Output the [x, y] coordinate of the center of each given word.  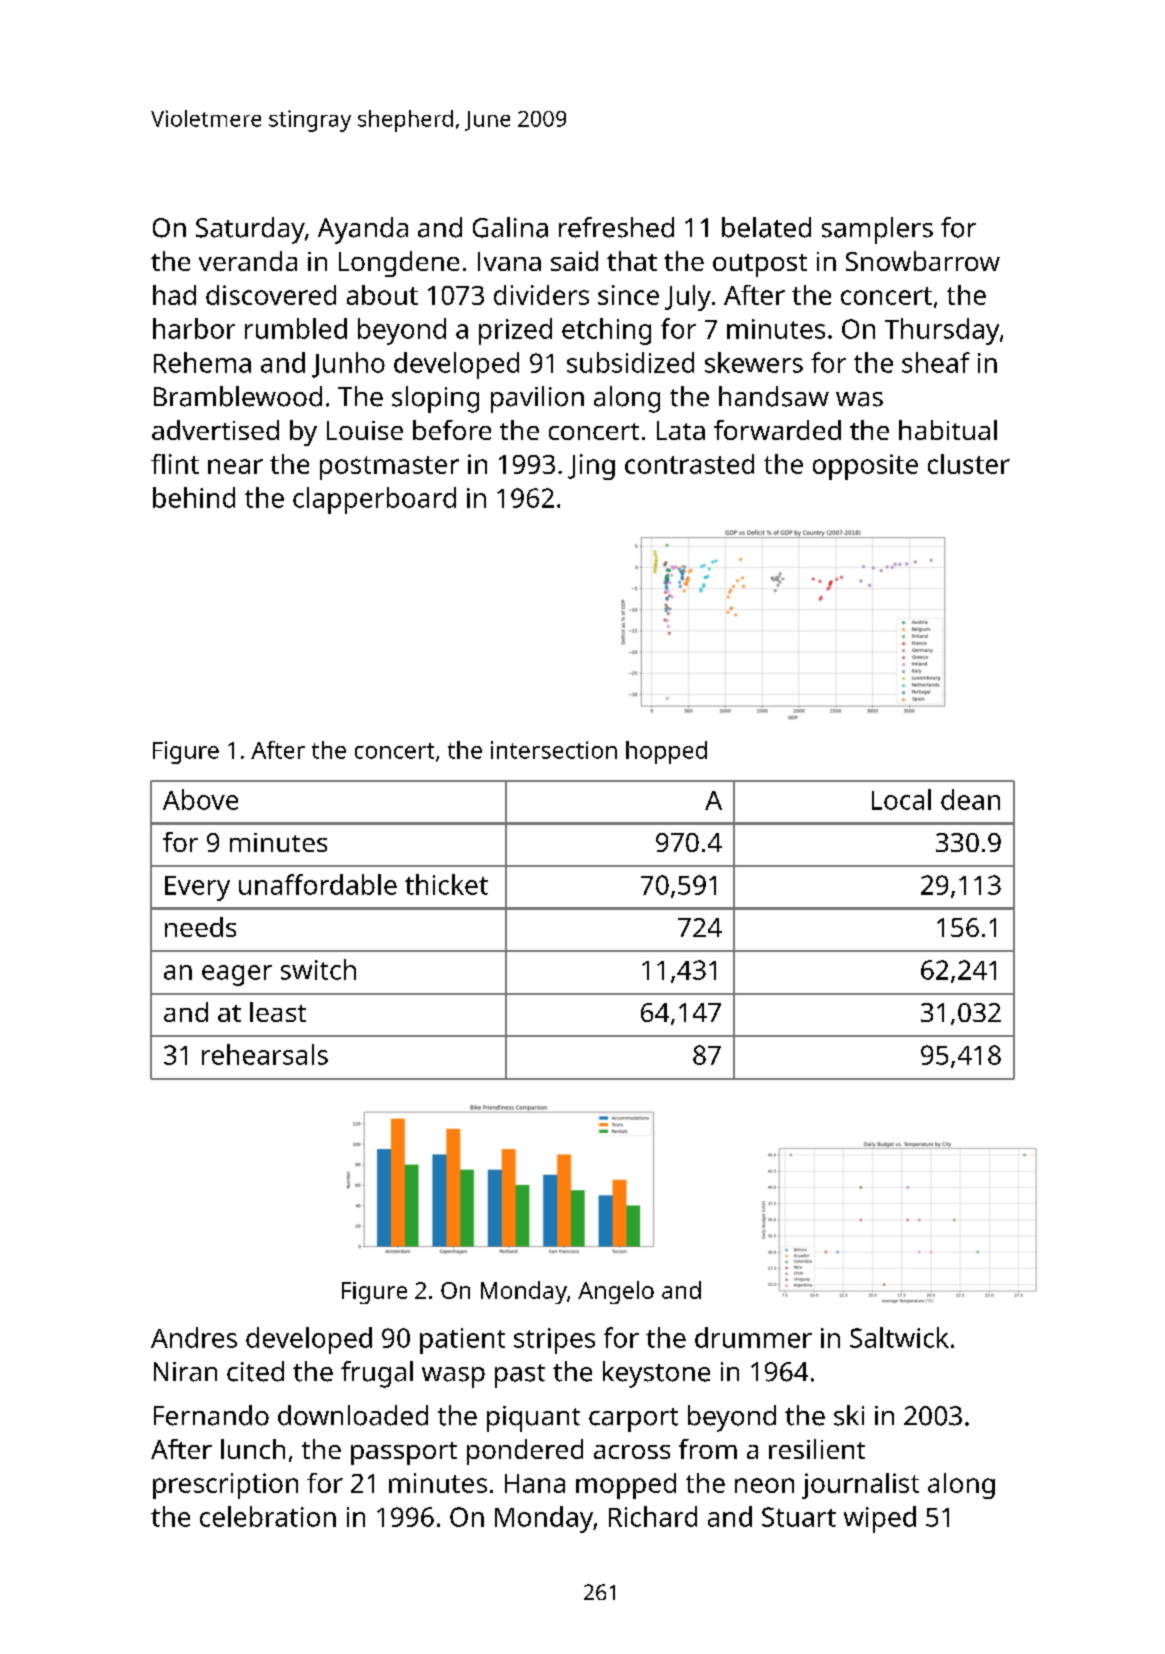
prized [515, 331]
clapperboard [374, 500]
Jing [591, 467]
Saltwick [899, 1337]
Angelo [616, 1292]
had [174, 295]
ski [849, 1415]
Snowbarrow [923, 261]
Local [901, 799]
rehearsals [265, 1054]
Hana [535, 1483]
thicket [446, 884]
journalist [860, 1486]
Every [197, 888]
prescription [225, 1486]
